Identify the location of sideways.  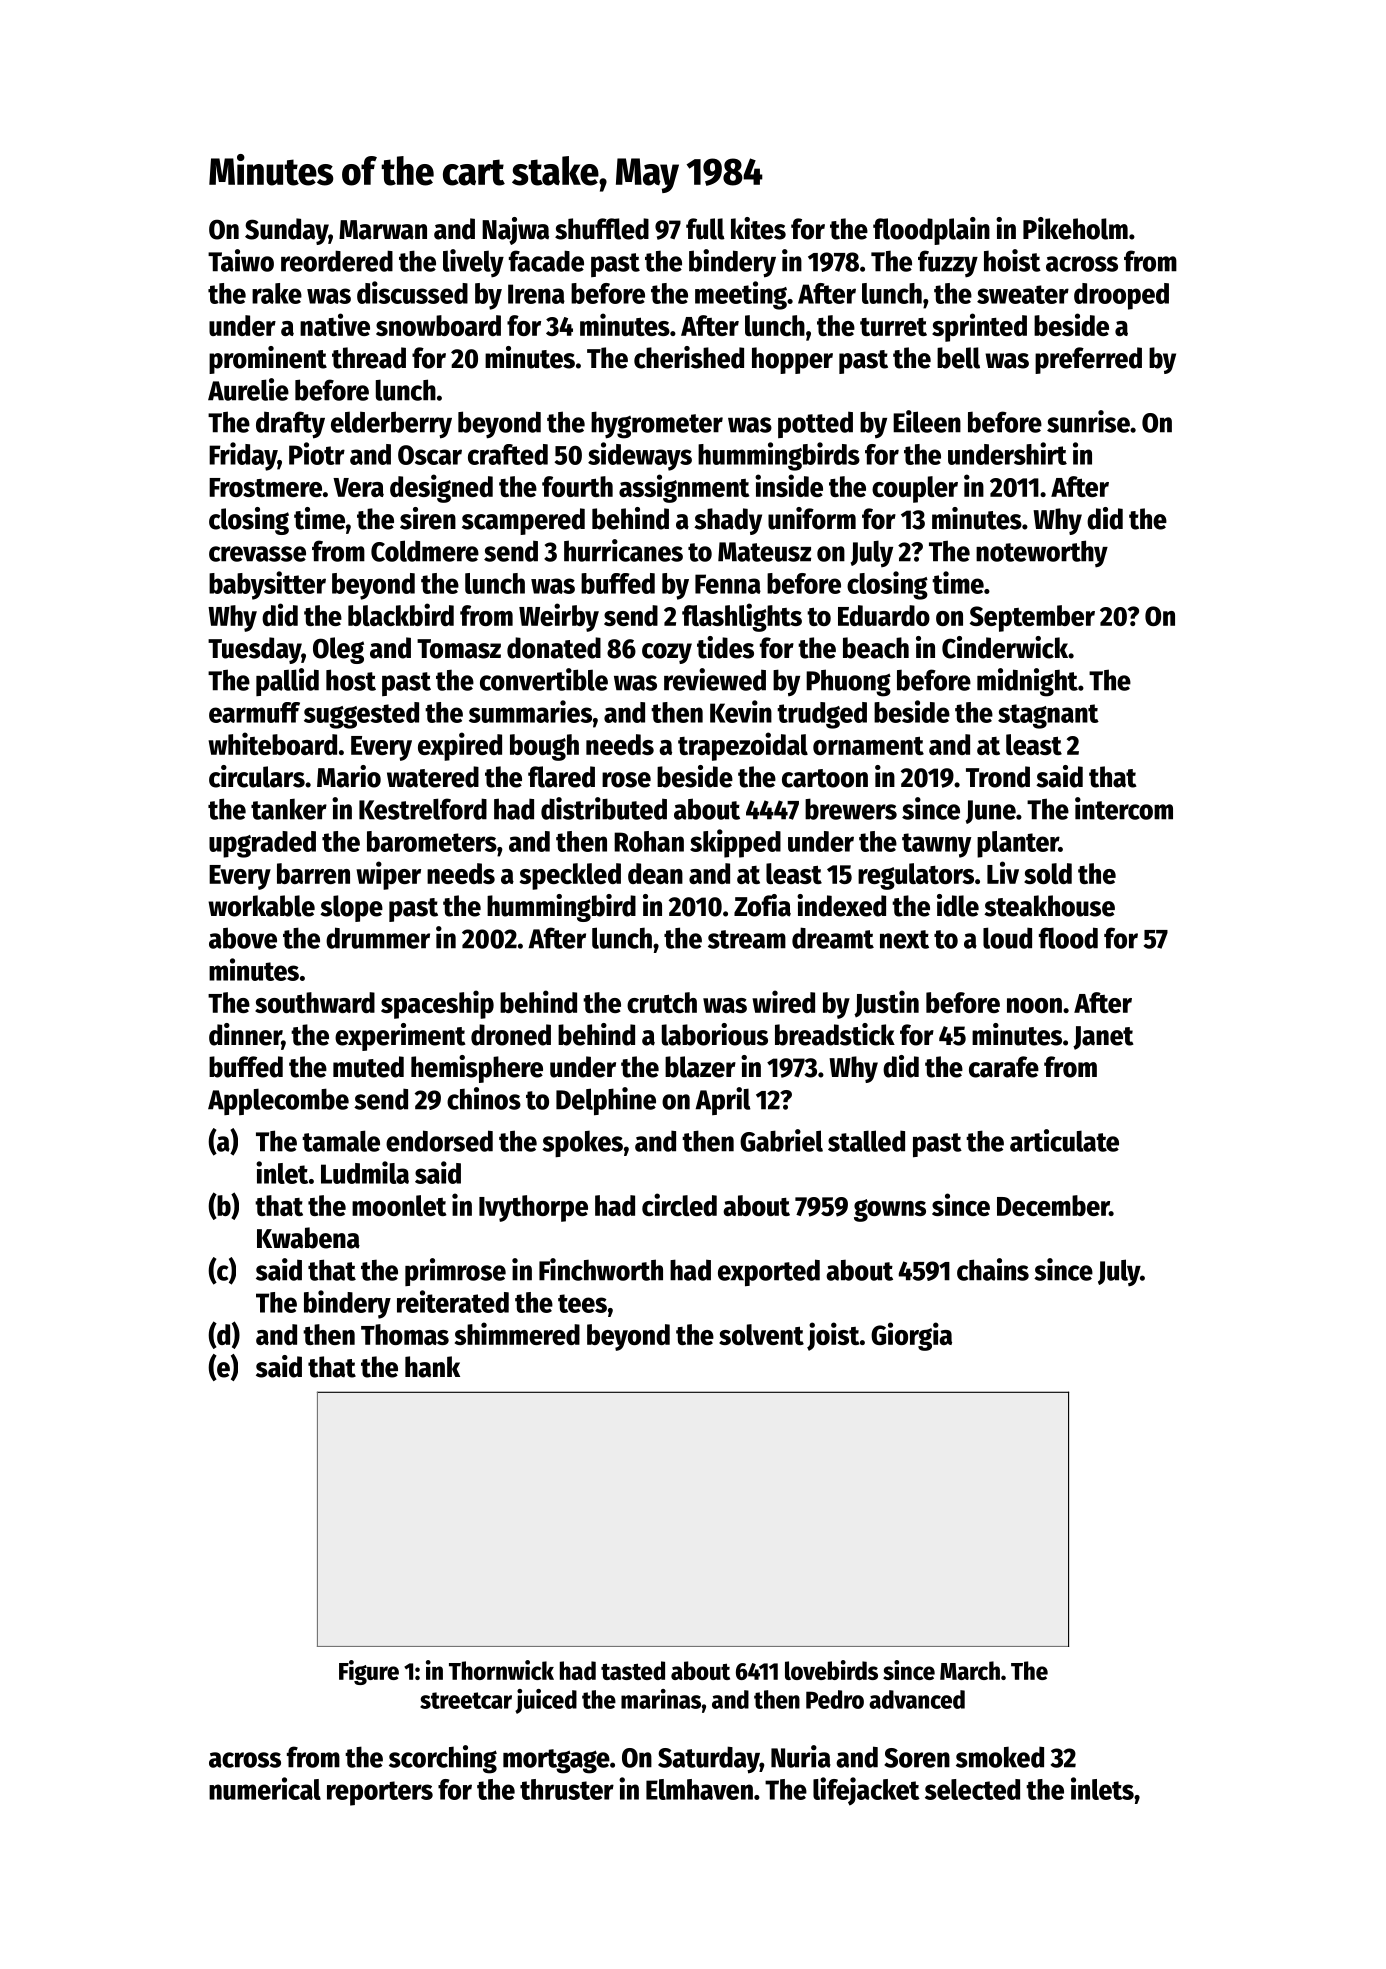
(640, 456).
